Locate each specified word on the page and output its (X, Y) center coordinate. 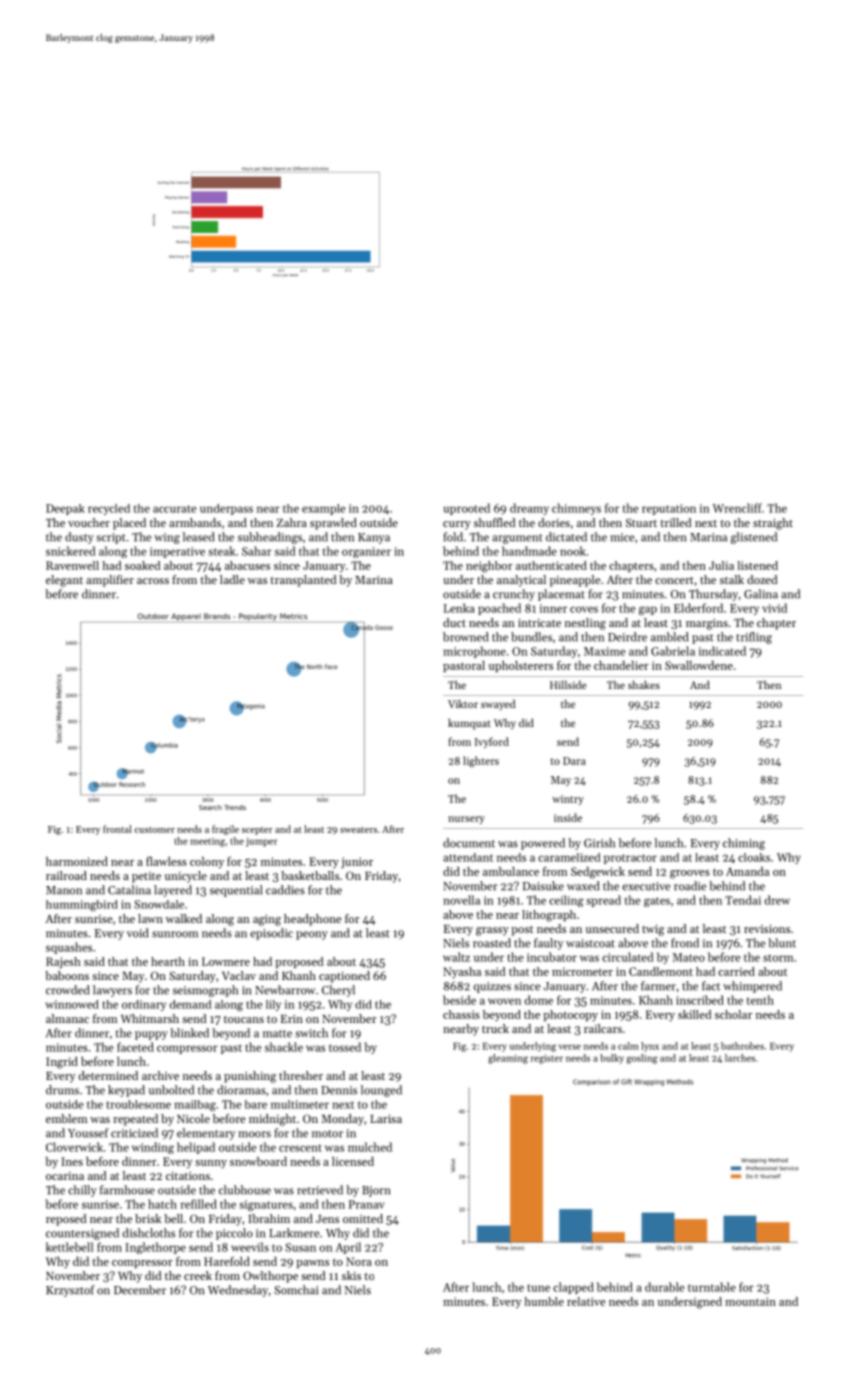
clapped (573, 1288)
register (547, 1059)
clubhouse (245, 1190)
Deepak (65, 509)
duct (454, 622)
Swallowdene (699, 665)
